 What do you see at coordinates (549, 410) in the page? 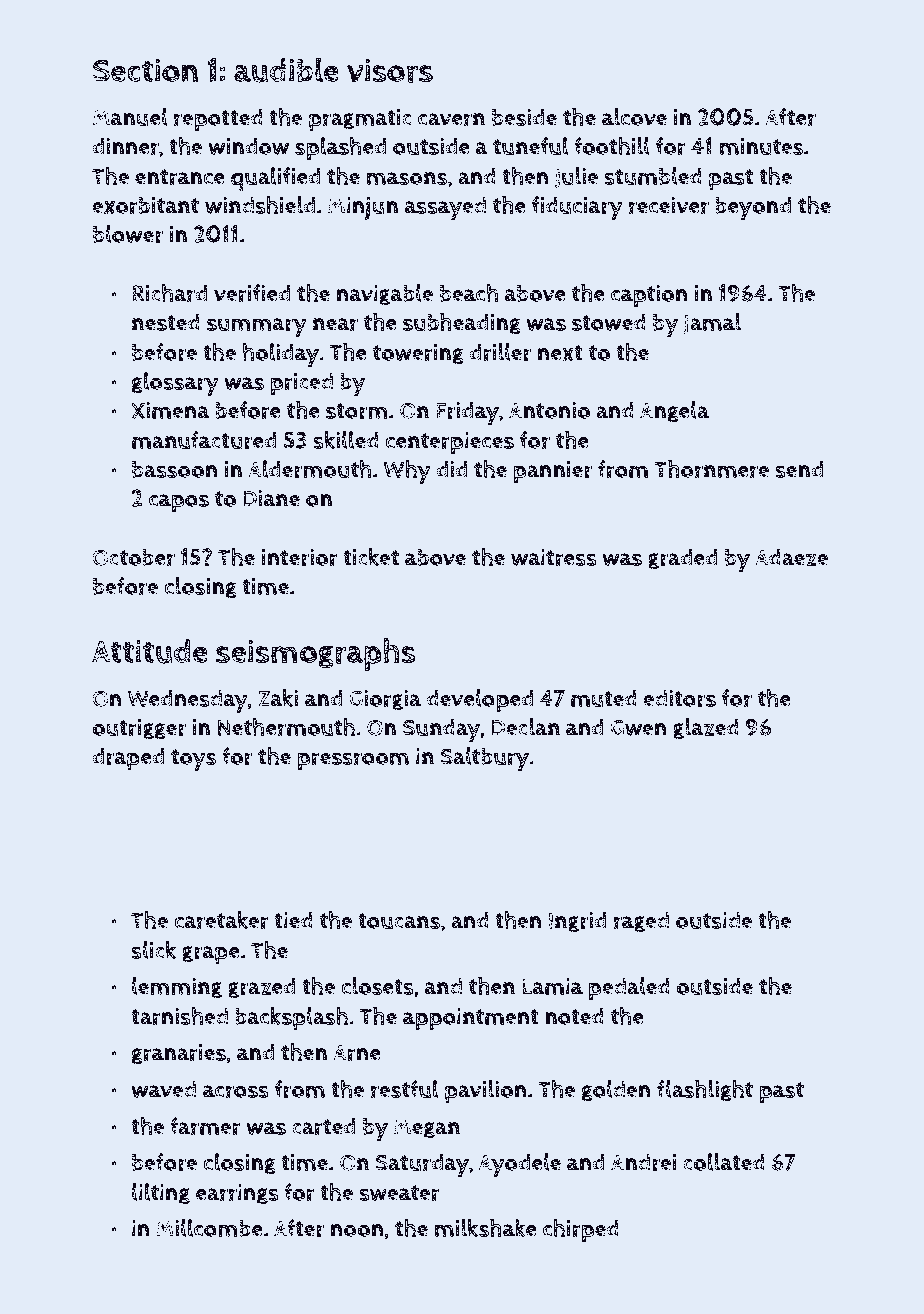
I see `Antonio` at bounding box center [549, 410].
